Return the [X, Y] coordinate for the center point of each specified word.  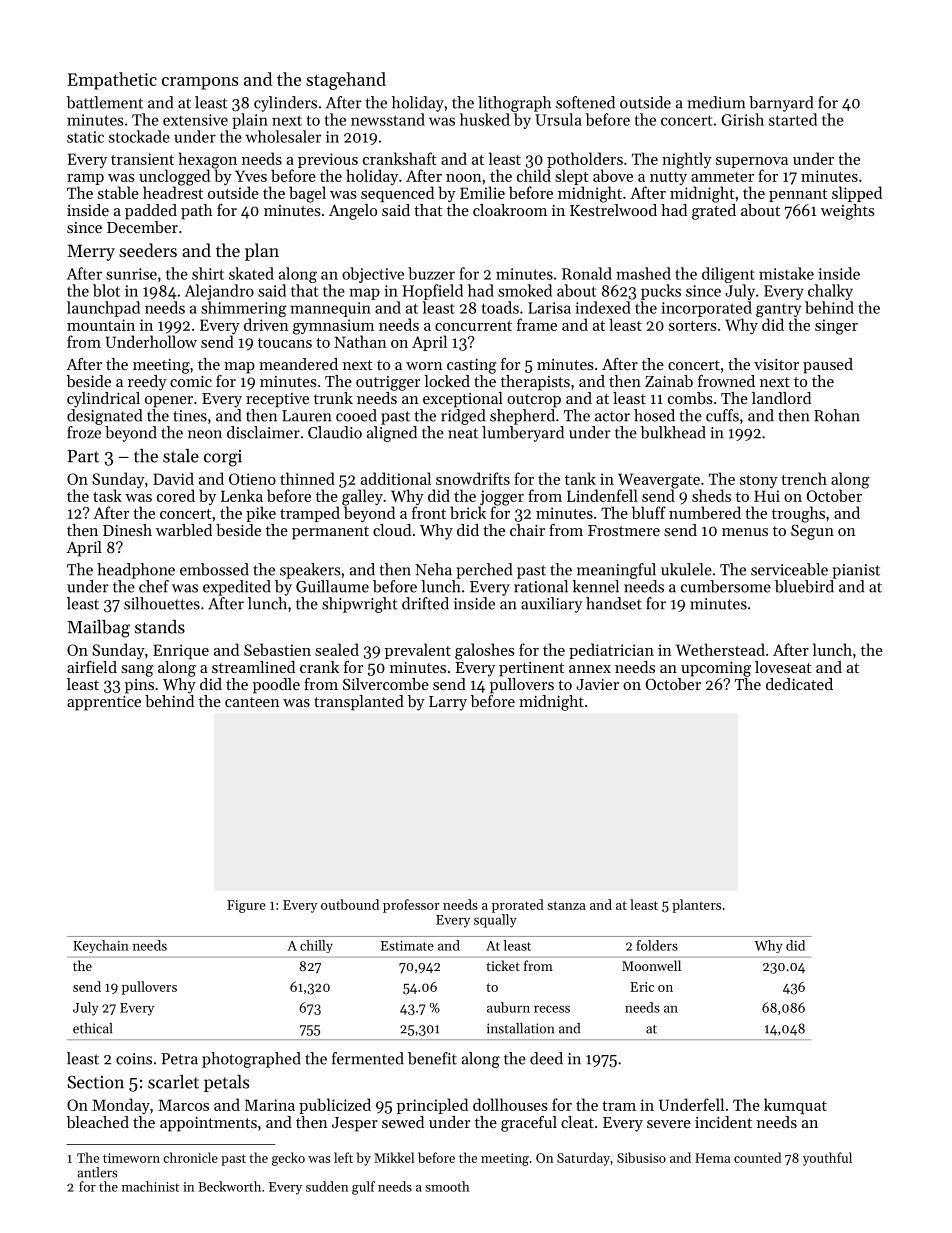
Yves [251, 176]
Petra [179, 1059]
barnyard [781, 104]
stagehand [346, 81]
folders [657, 945]
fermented [368, 1058]
